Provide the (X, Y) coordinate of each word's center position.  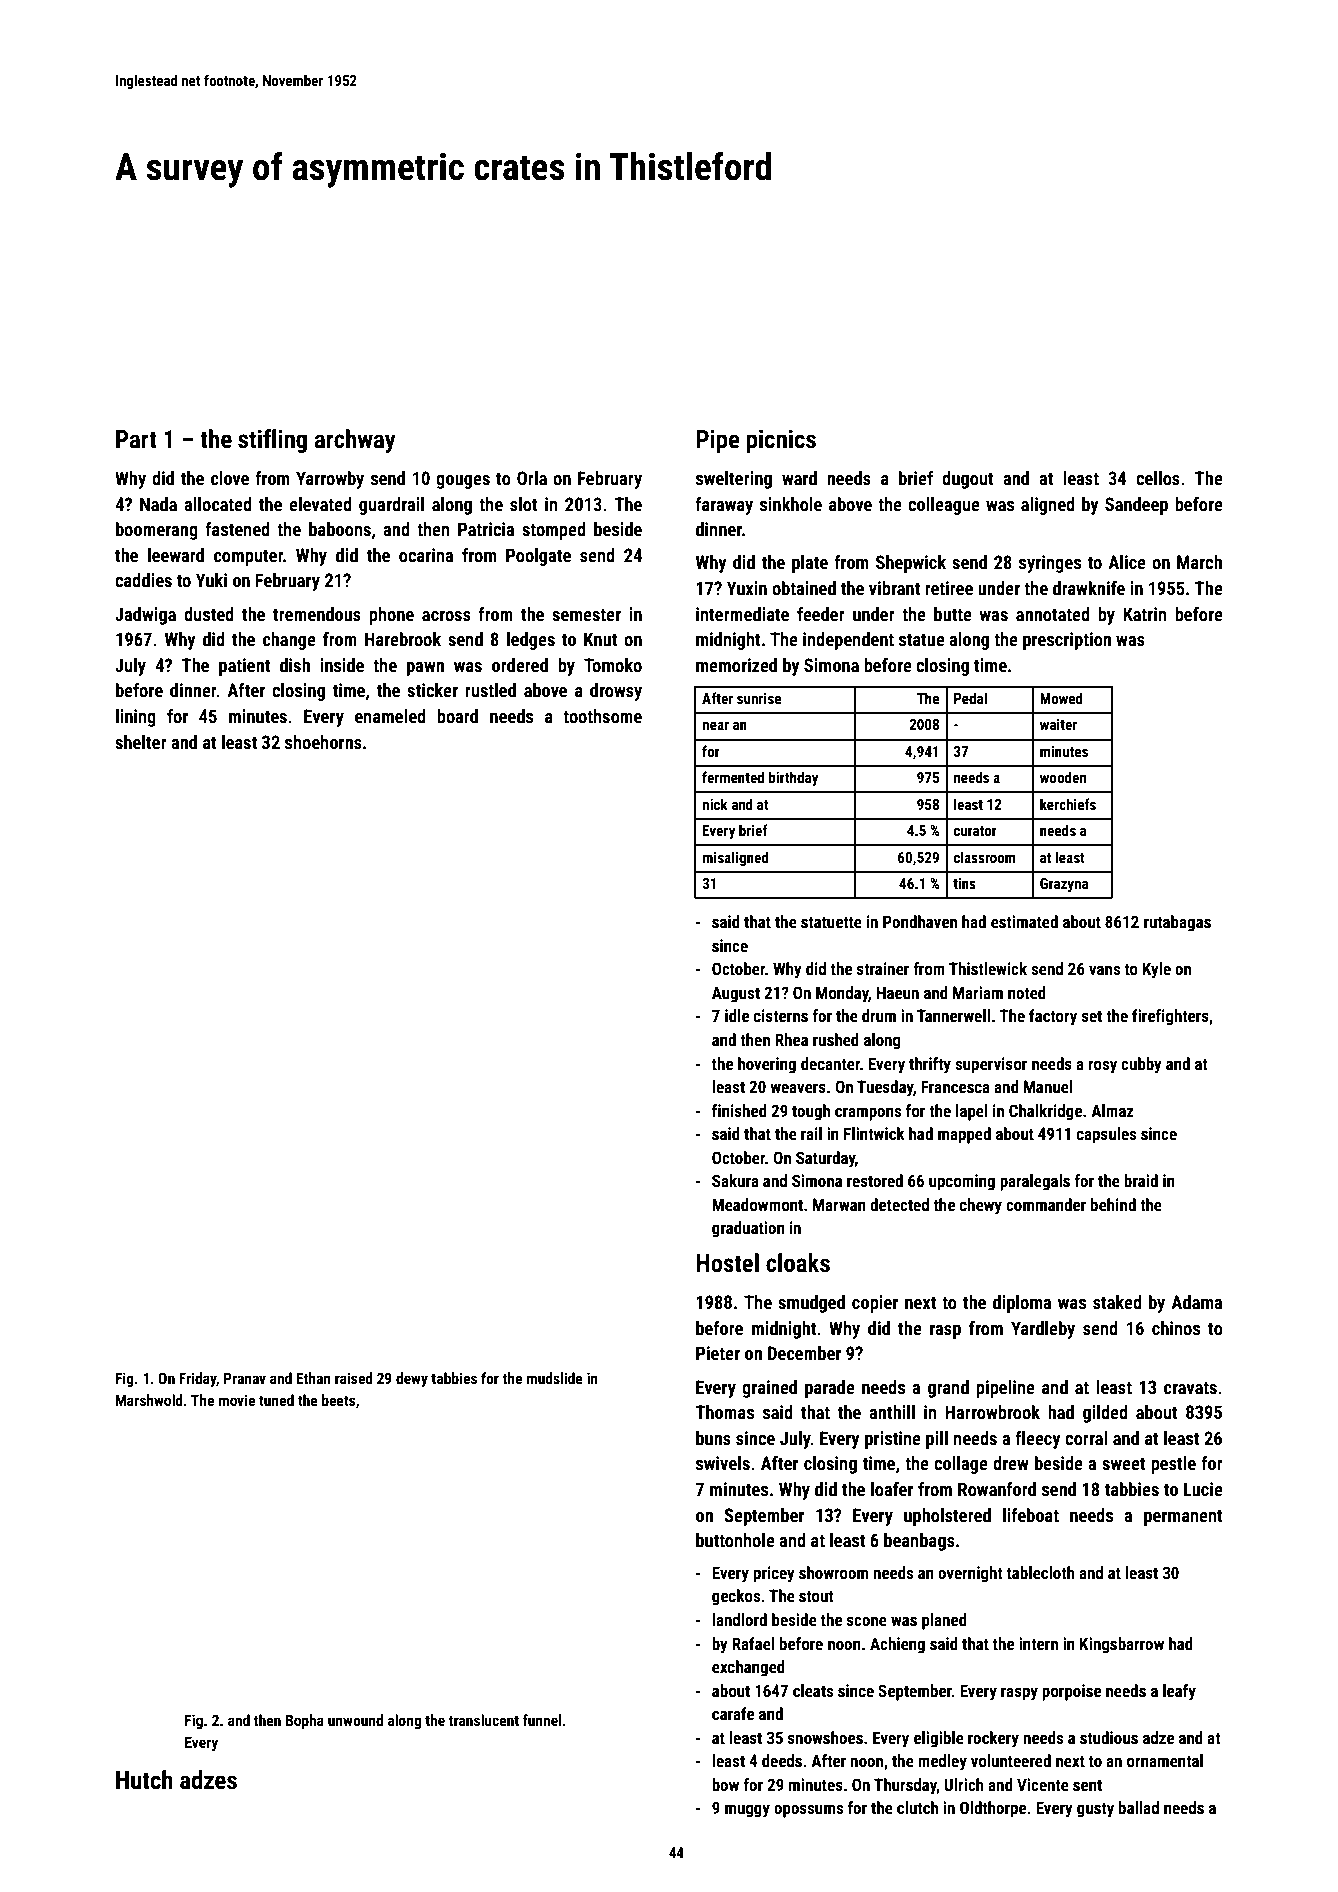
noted (1027, 992)
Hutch (144, 1780)
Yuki (211, 580)
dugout (968, 480)
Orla (532, 478)
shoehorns (323, 742)
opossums (808, 1811)
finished (739, 1110)
